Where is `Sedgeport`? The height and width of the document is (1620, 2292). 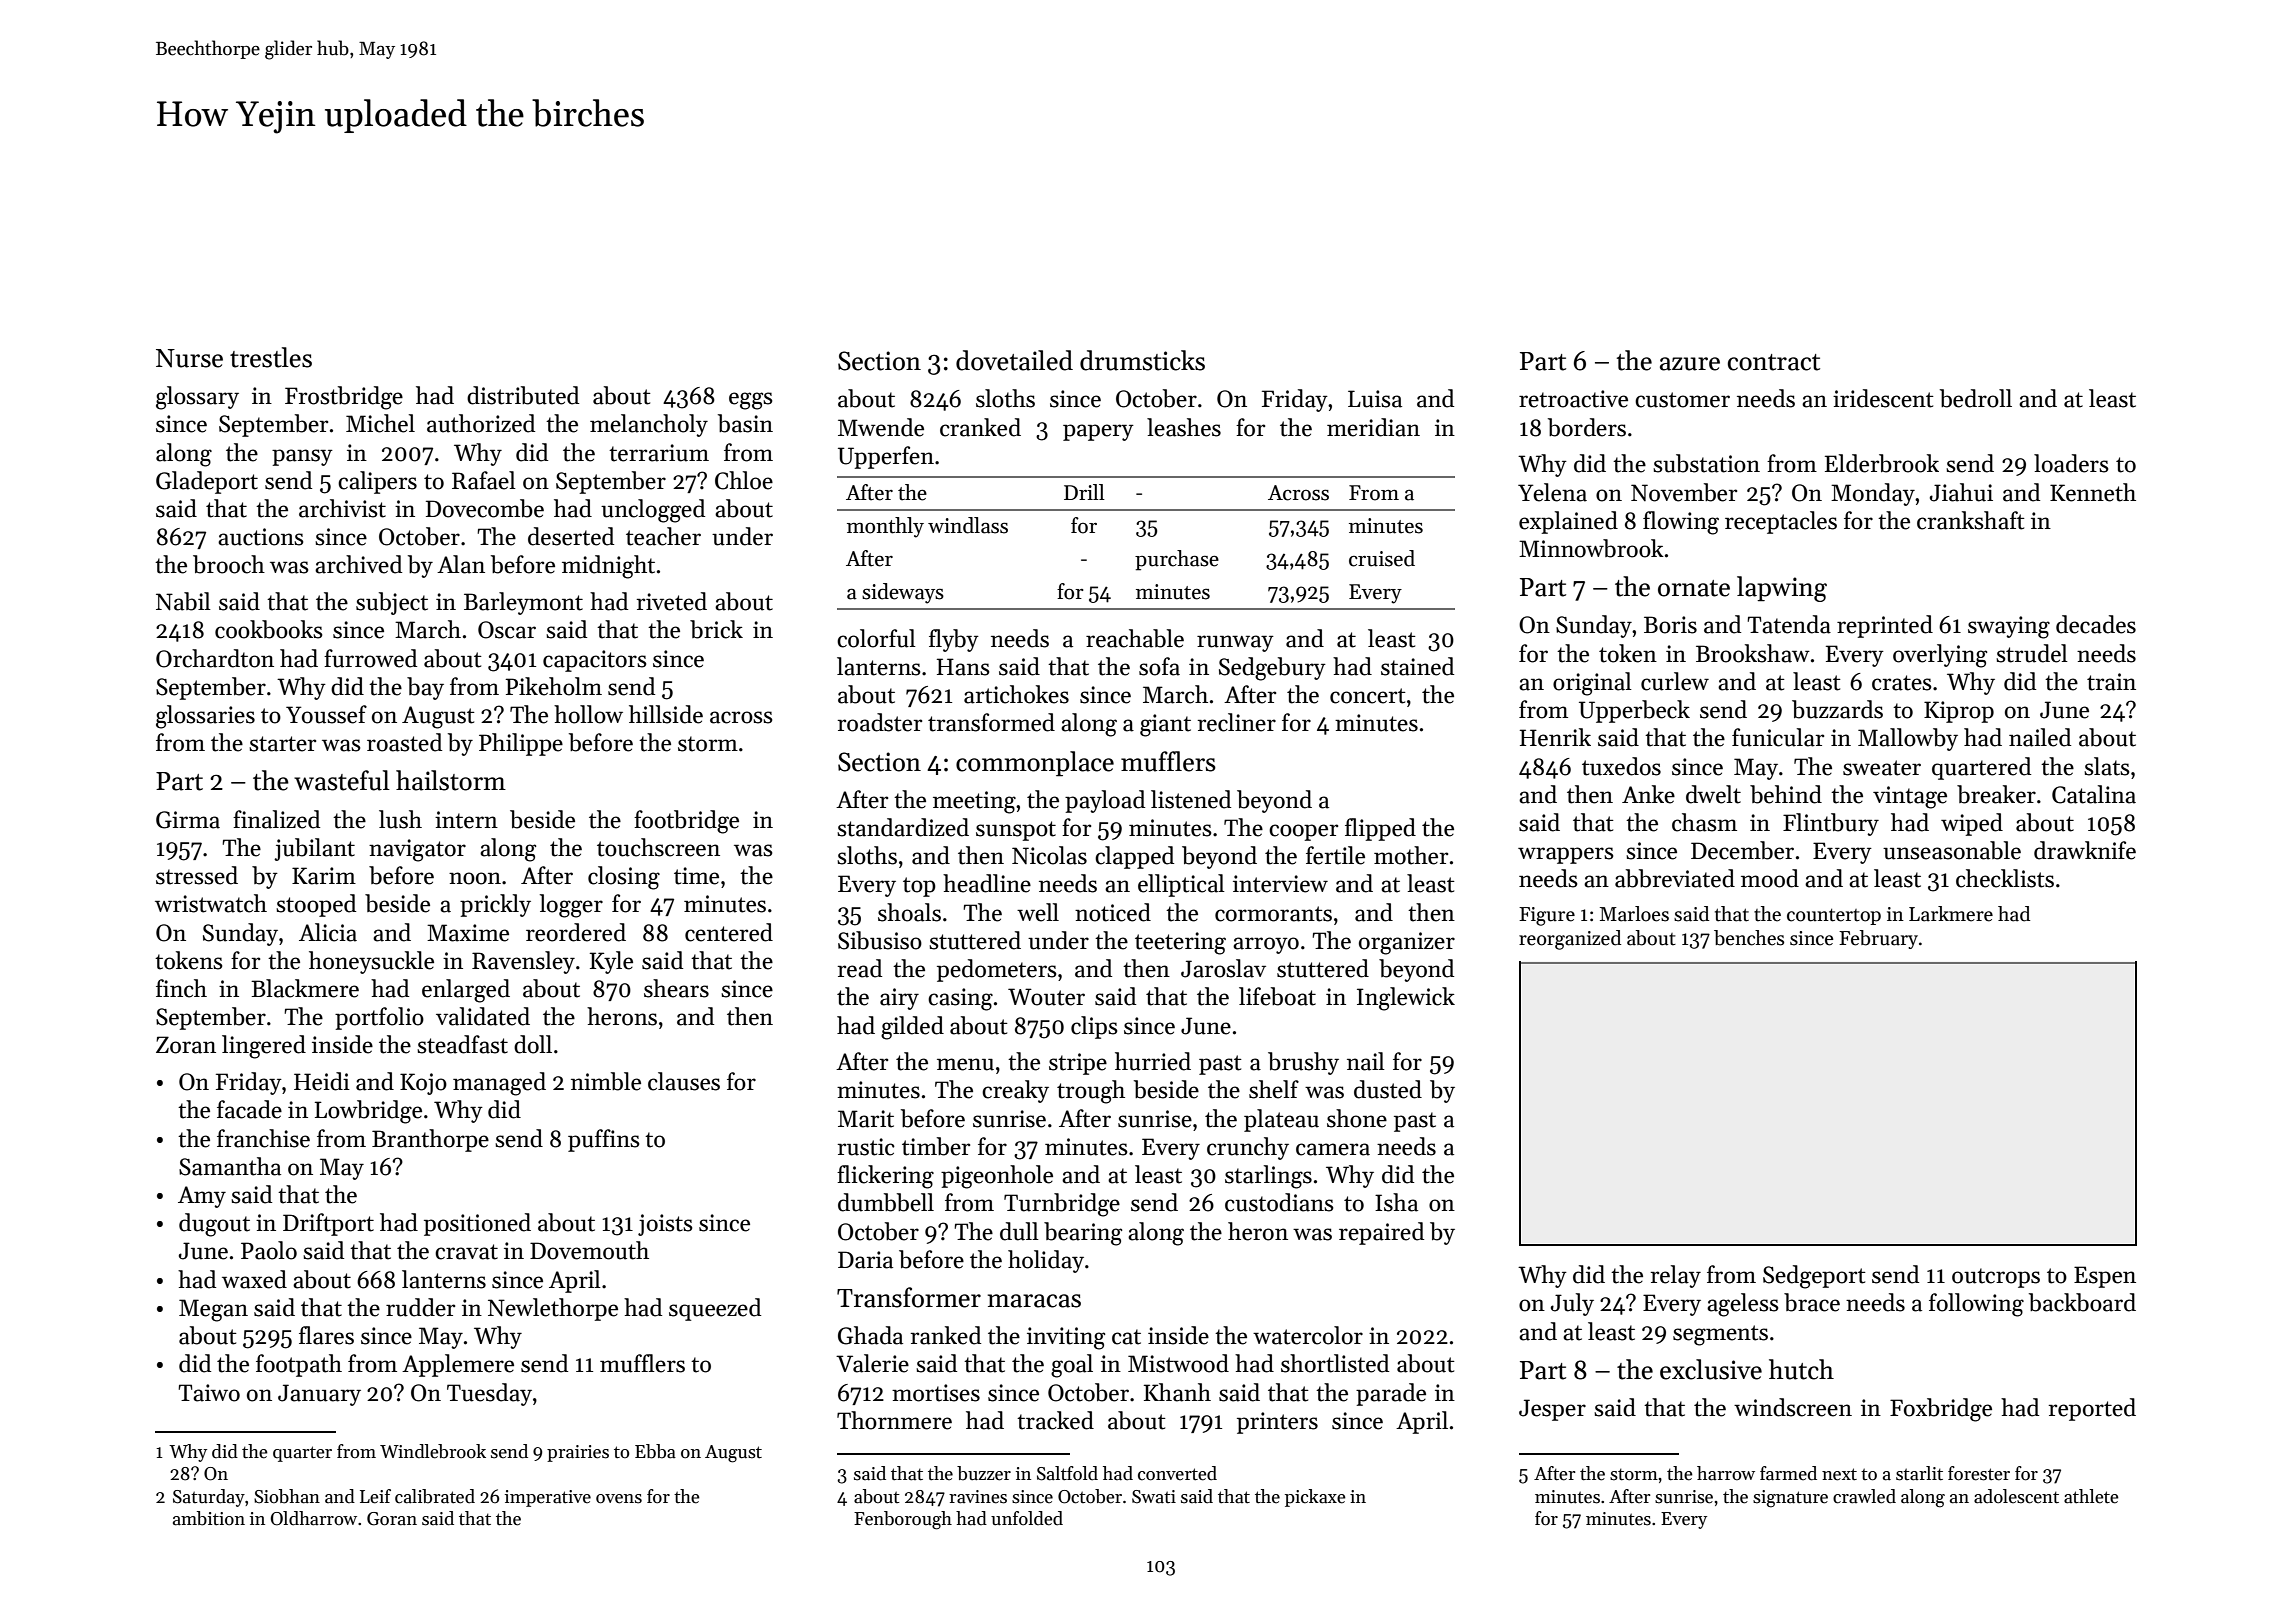
Sedgeport is located at coordinates (1814, 1277).
